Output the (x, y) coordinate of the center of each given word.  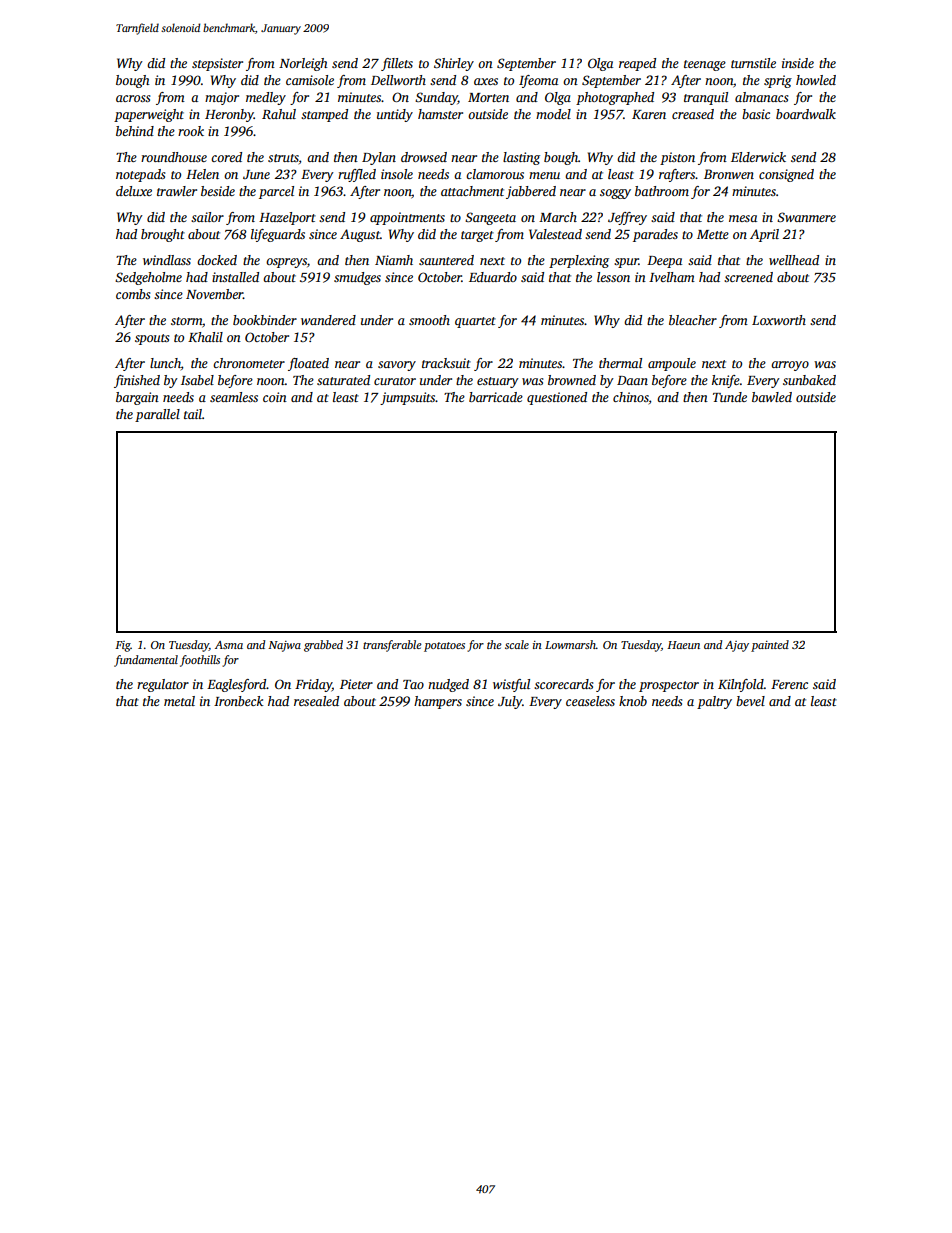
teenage (705, 65)
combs (133, 294)
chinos (631, 398)
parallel (157, 415)
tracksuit (446, 363)
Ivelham (672, 277)
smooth (429, 320)
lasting (521, 158)
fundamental (146, 661)
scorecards (563, 684)
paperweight (149, 115)
